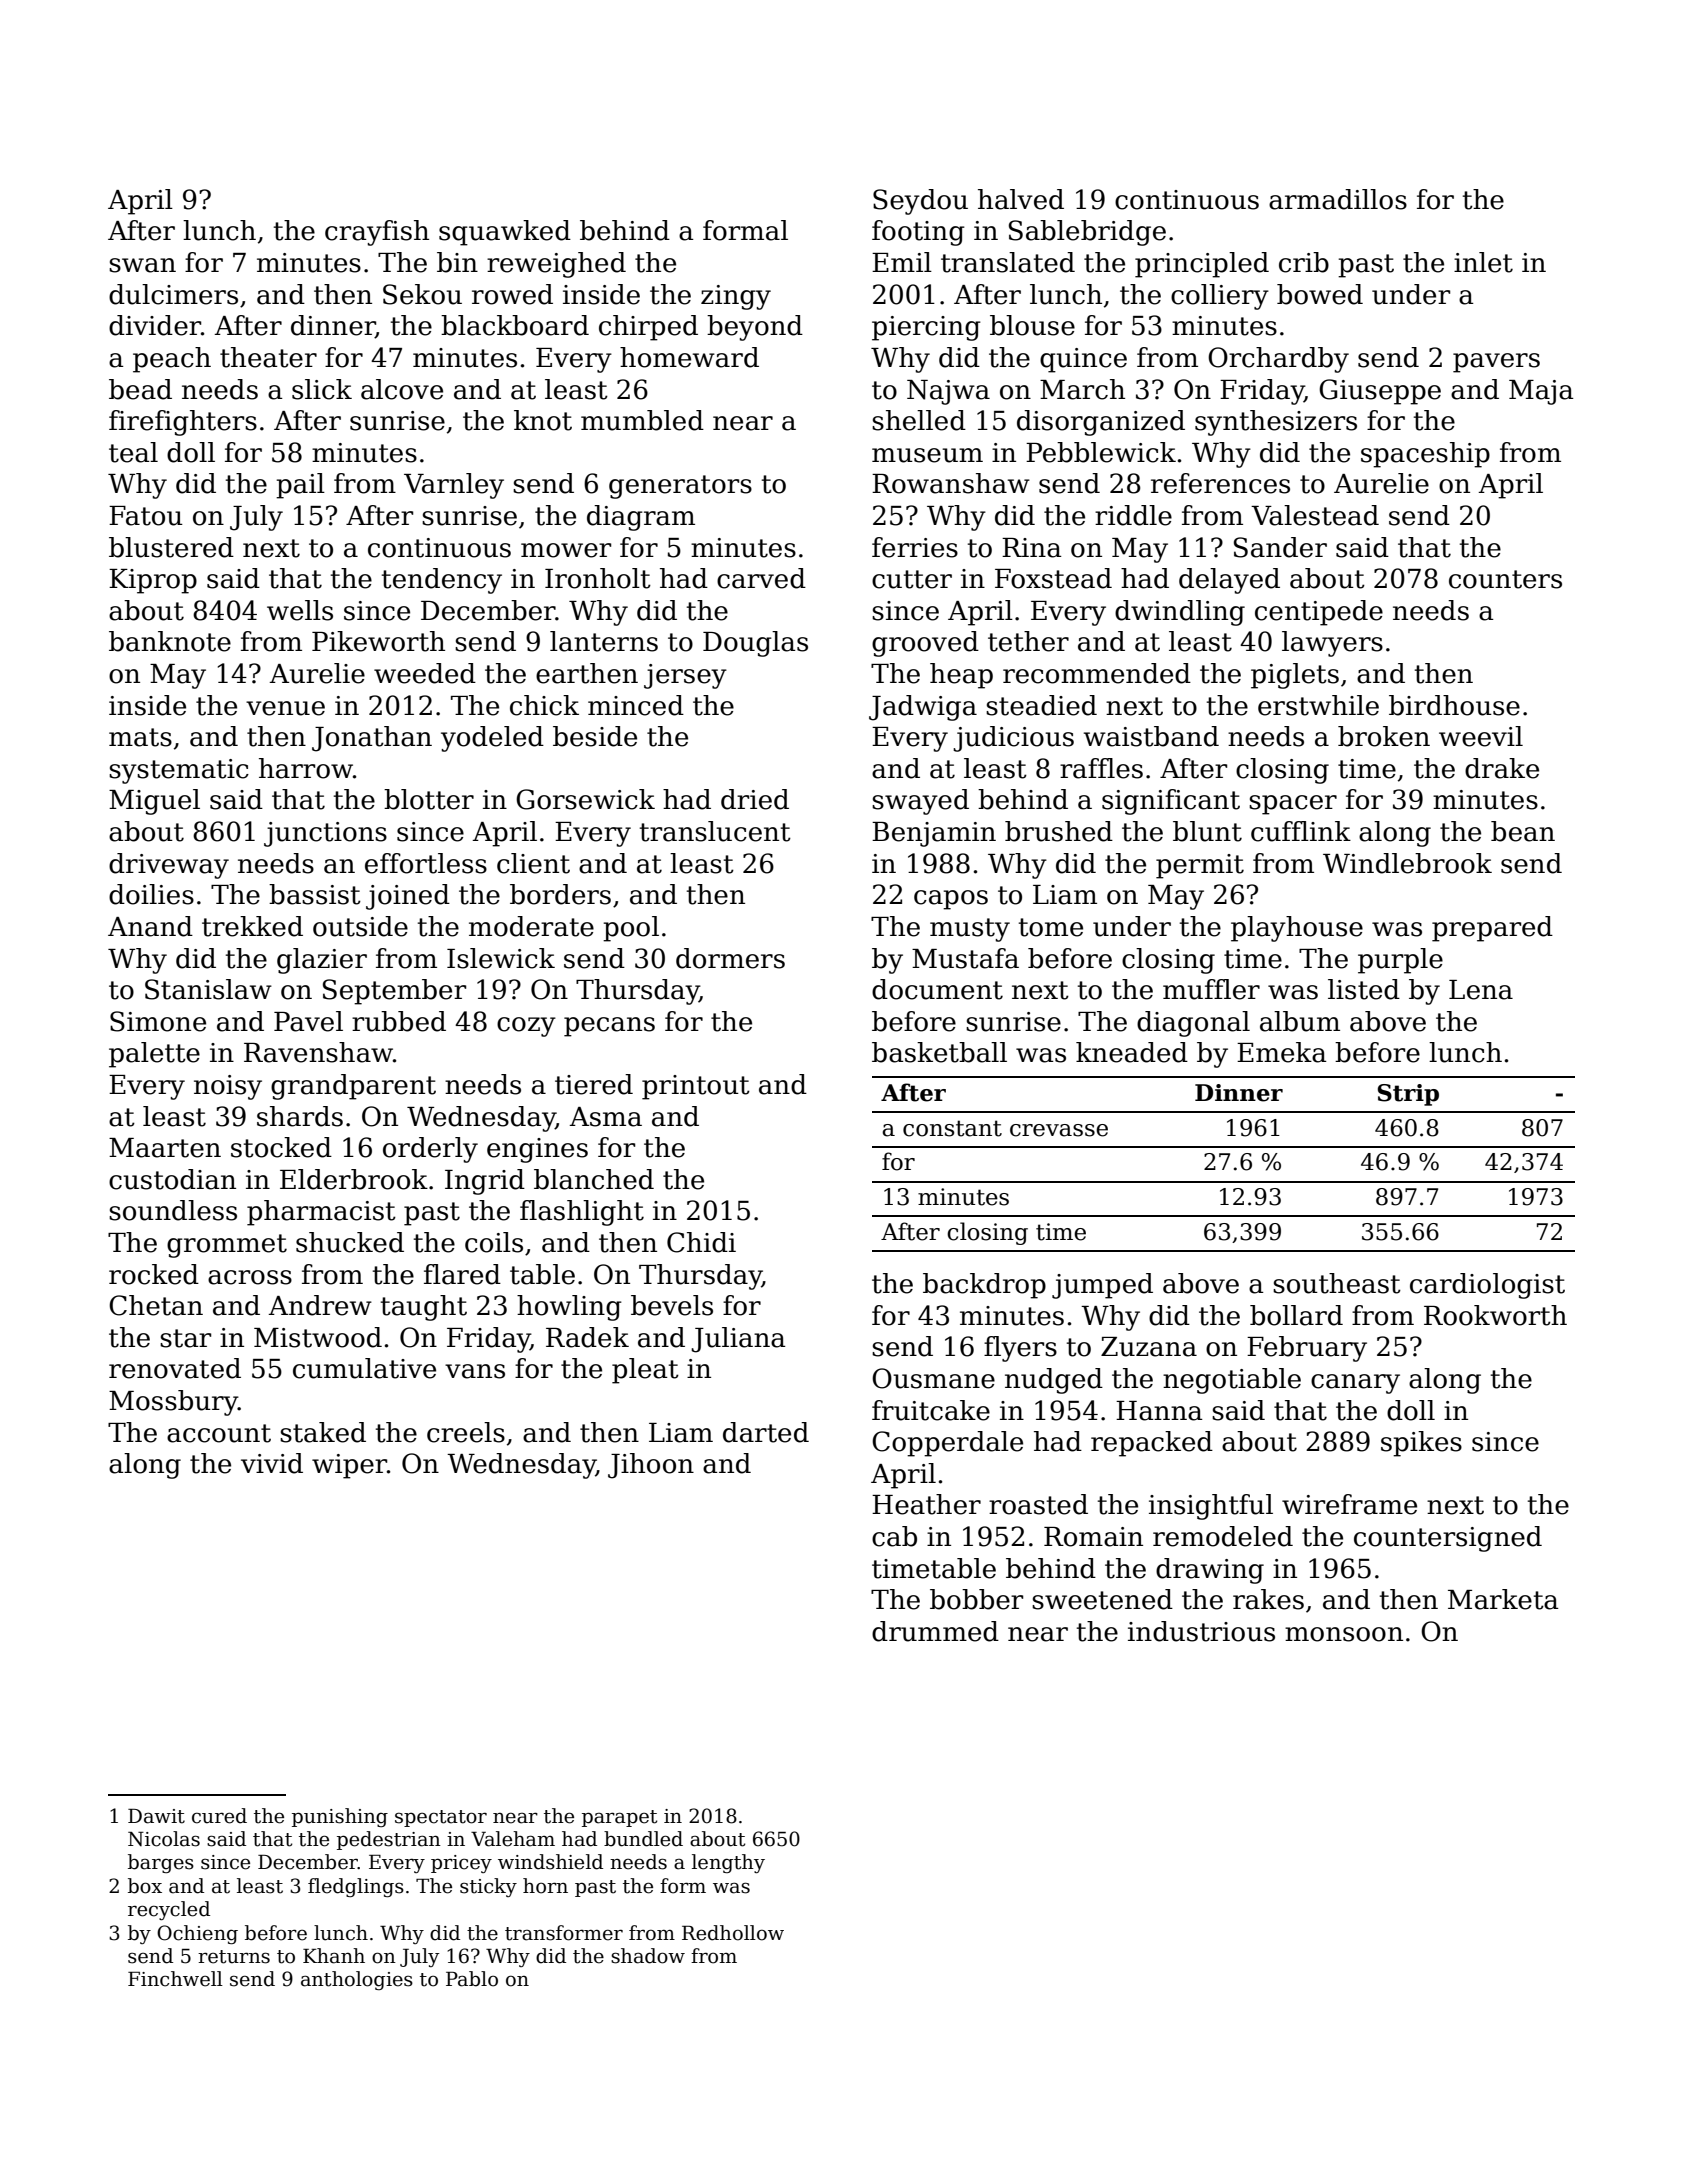 The image size is (1683, 2178). Describe the element at coordinates (169, 866) in the image. I see `driveway` at that location.
